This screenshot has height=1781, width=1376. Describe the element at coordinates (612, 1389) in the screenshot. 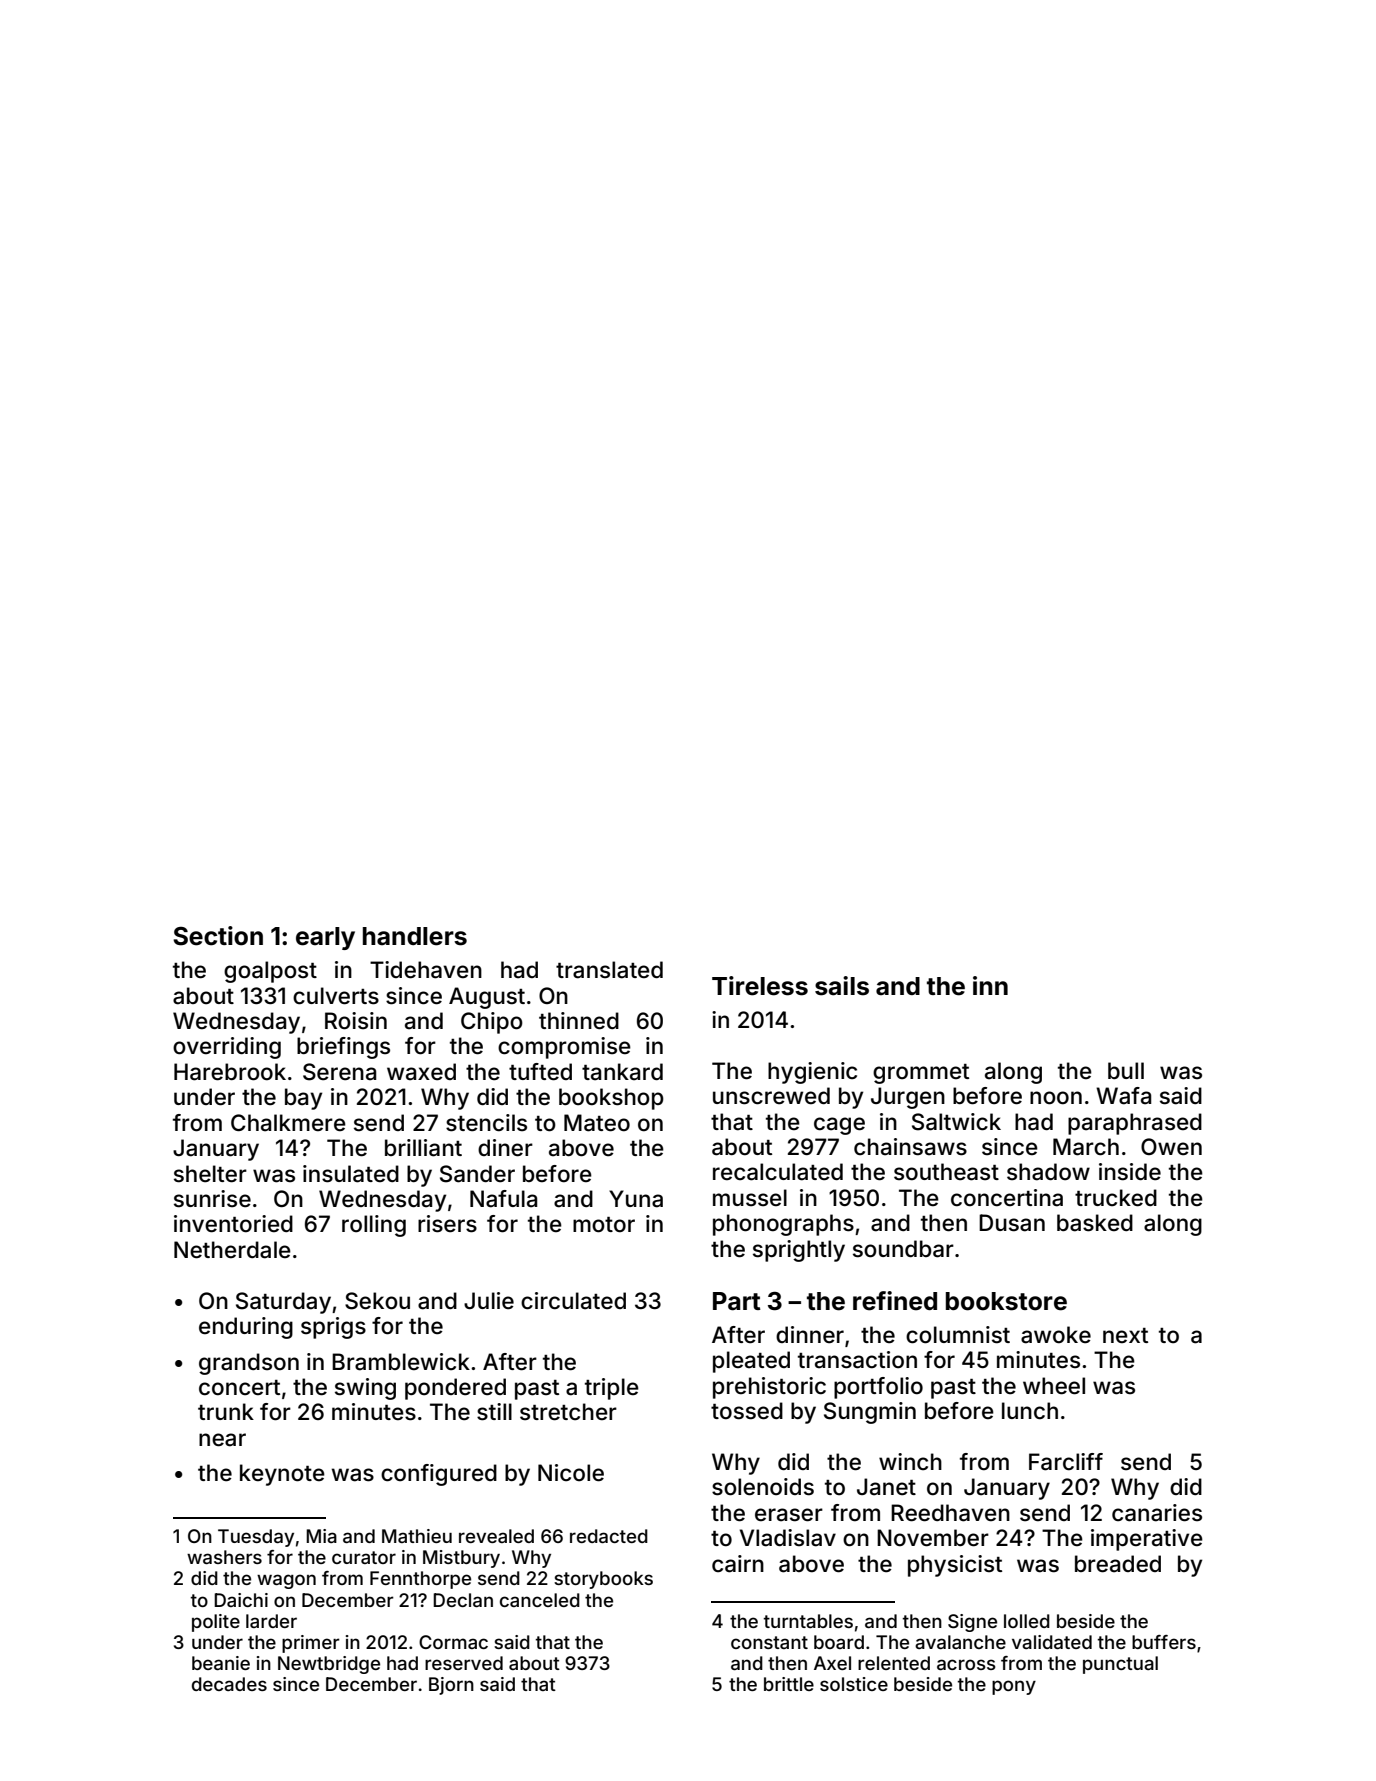

I see `triple` at that location.
